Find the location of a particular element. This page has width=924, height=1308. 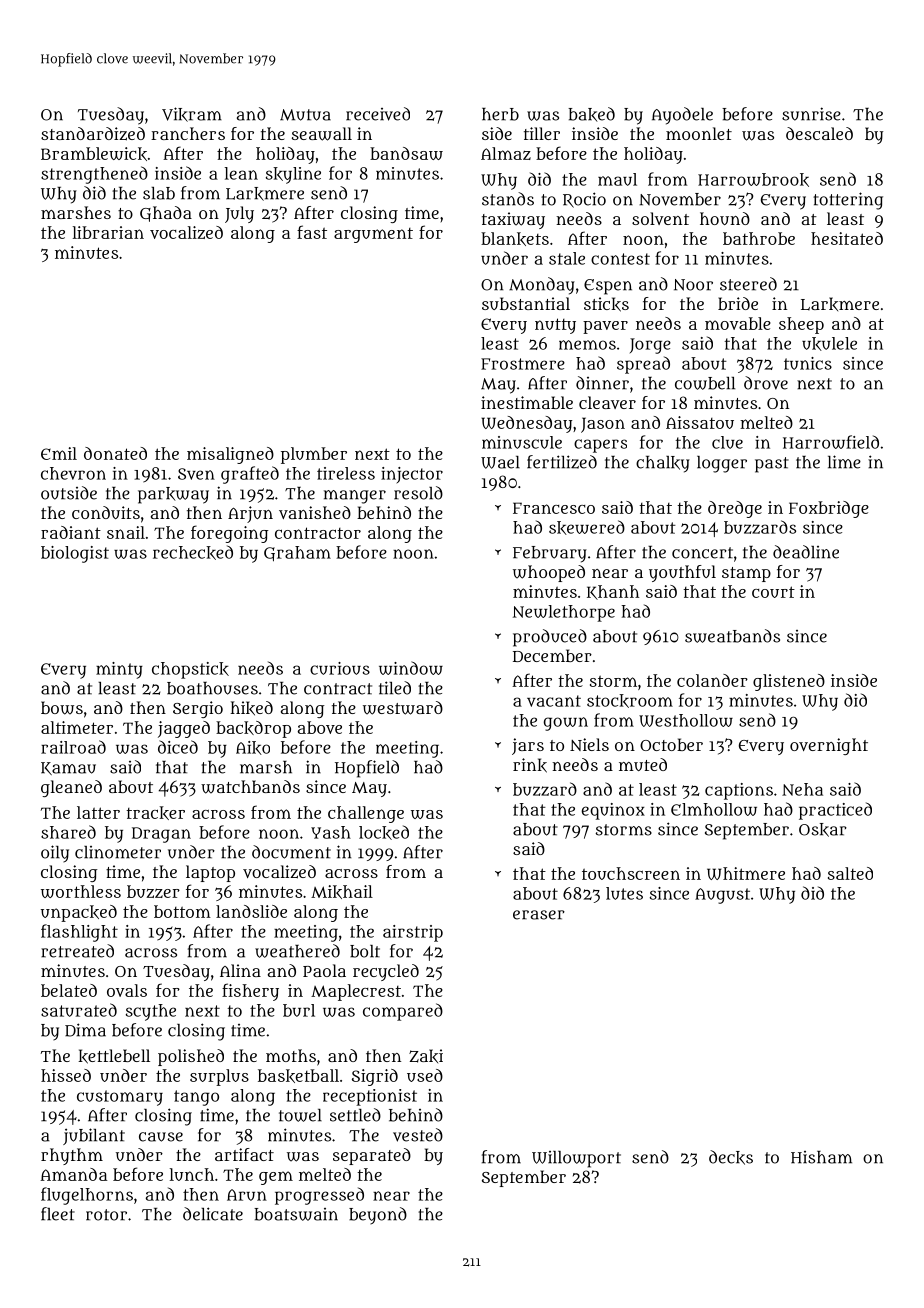

stamp is located at coordinates (746, 574).
